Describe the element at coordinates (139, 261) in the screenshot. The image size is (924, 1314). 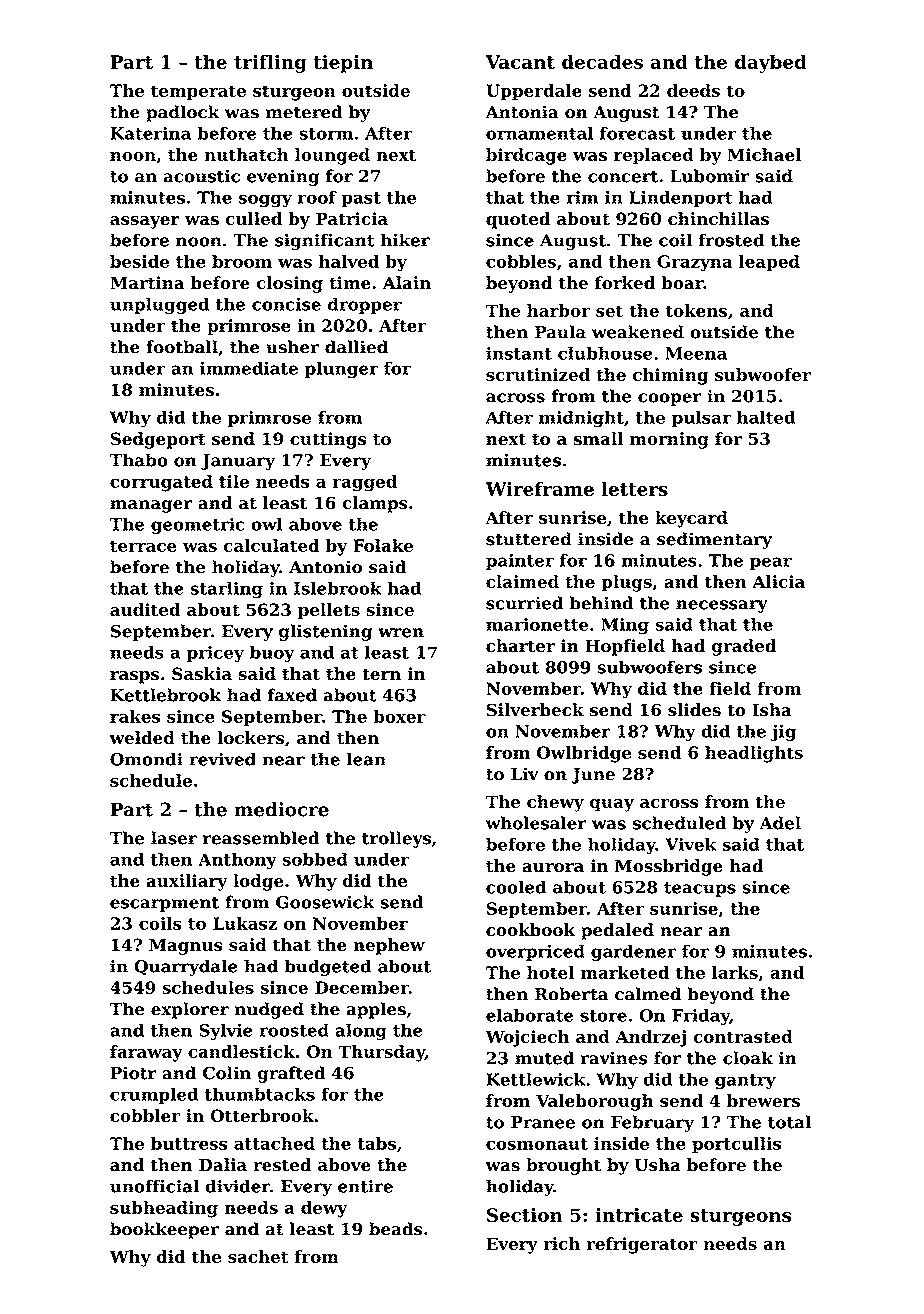
I see `beside` at that location.
